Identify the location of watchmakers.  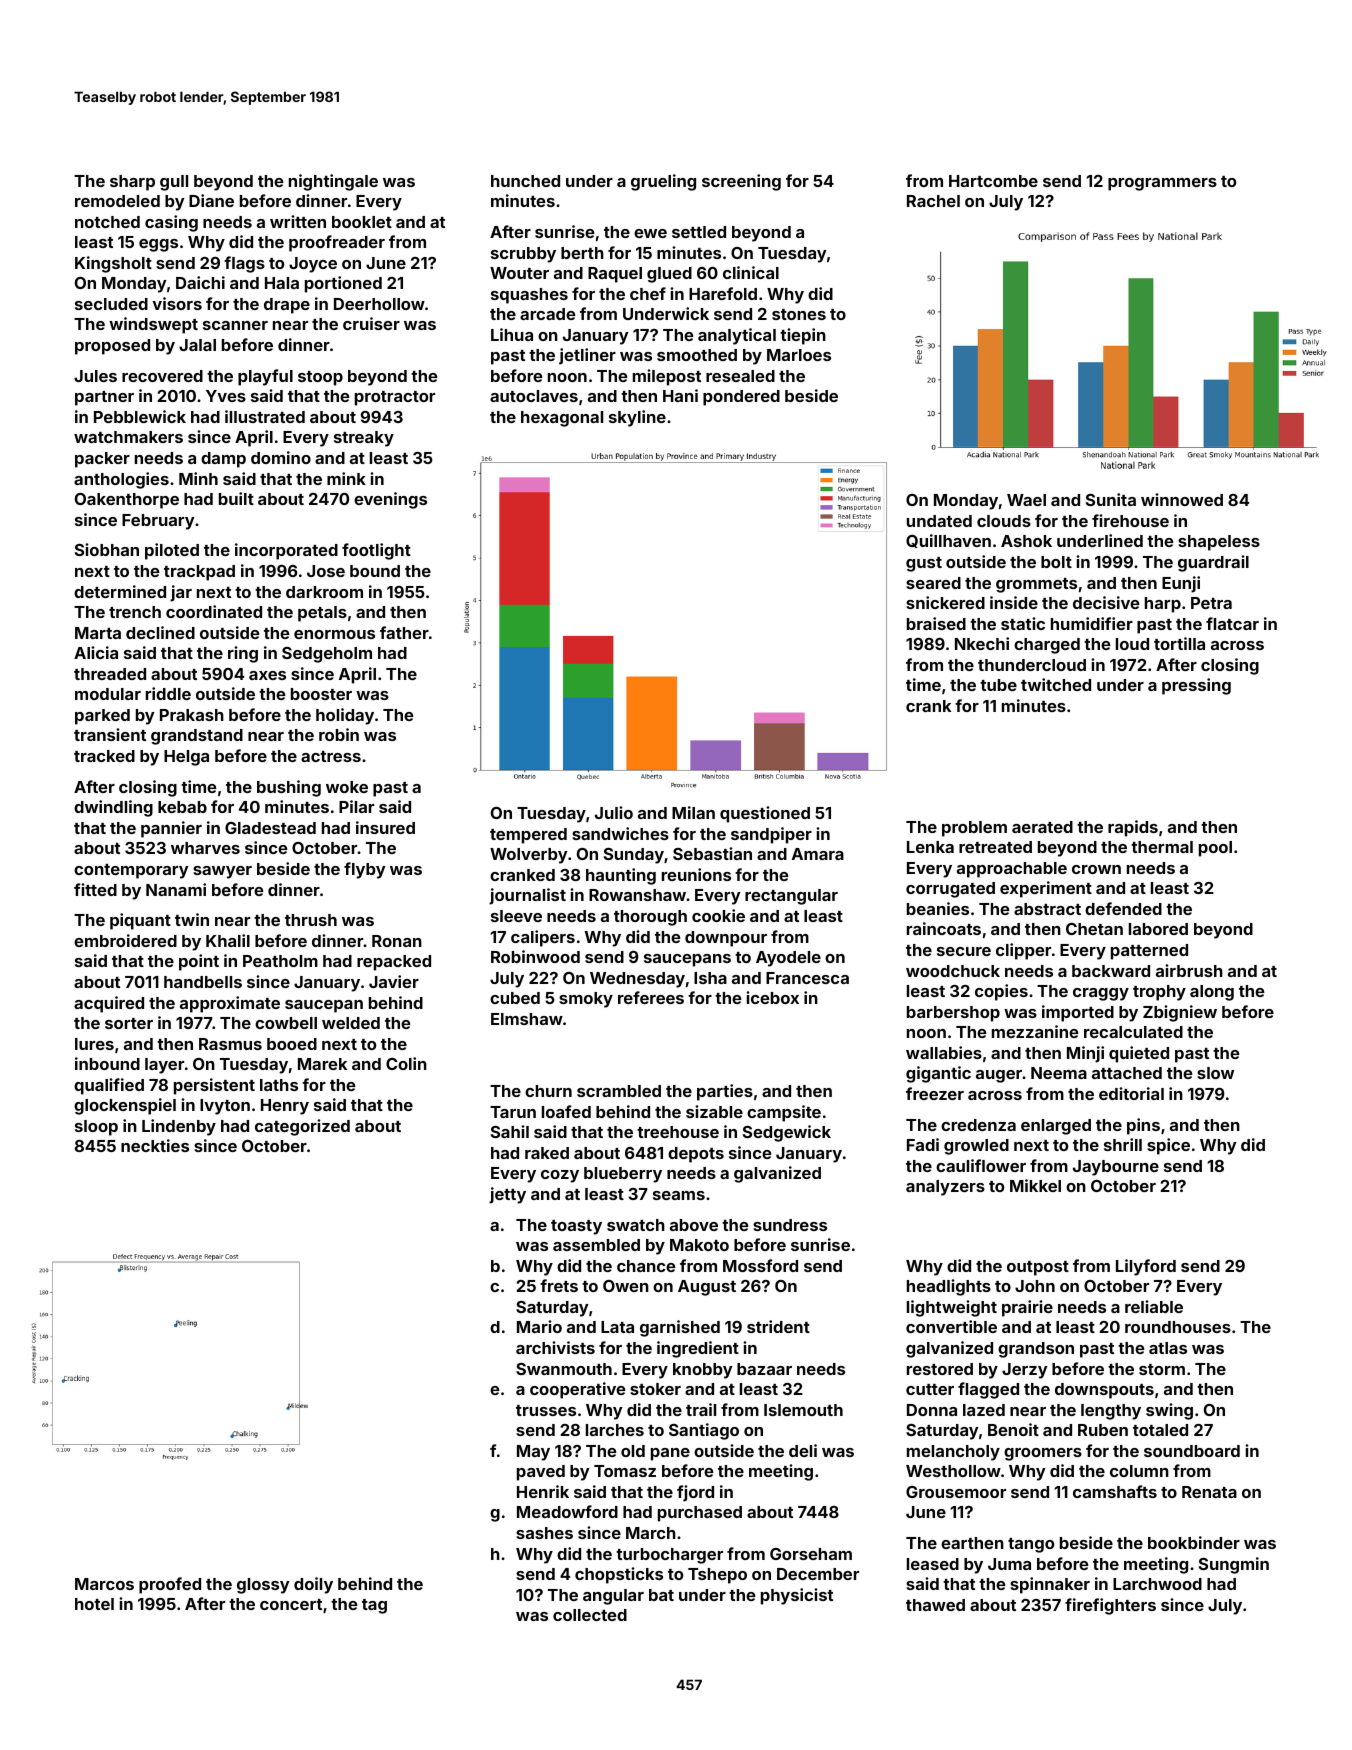
(128, 437).
